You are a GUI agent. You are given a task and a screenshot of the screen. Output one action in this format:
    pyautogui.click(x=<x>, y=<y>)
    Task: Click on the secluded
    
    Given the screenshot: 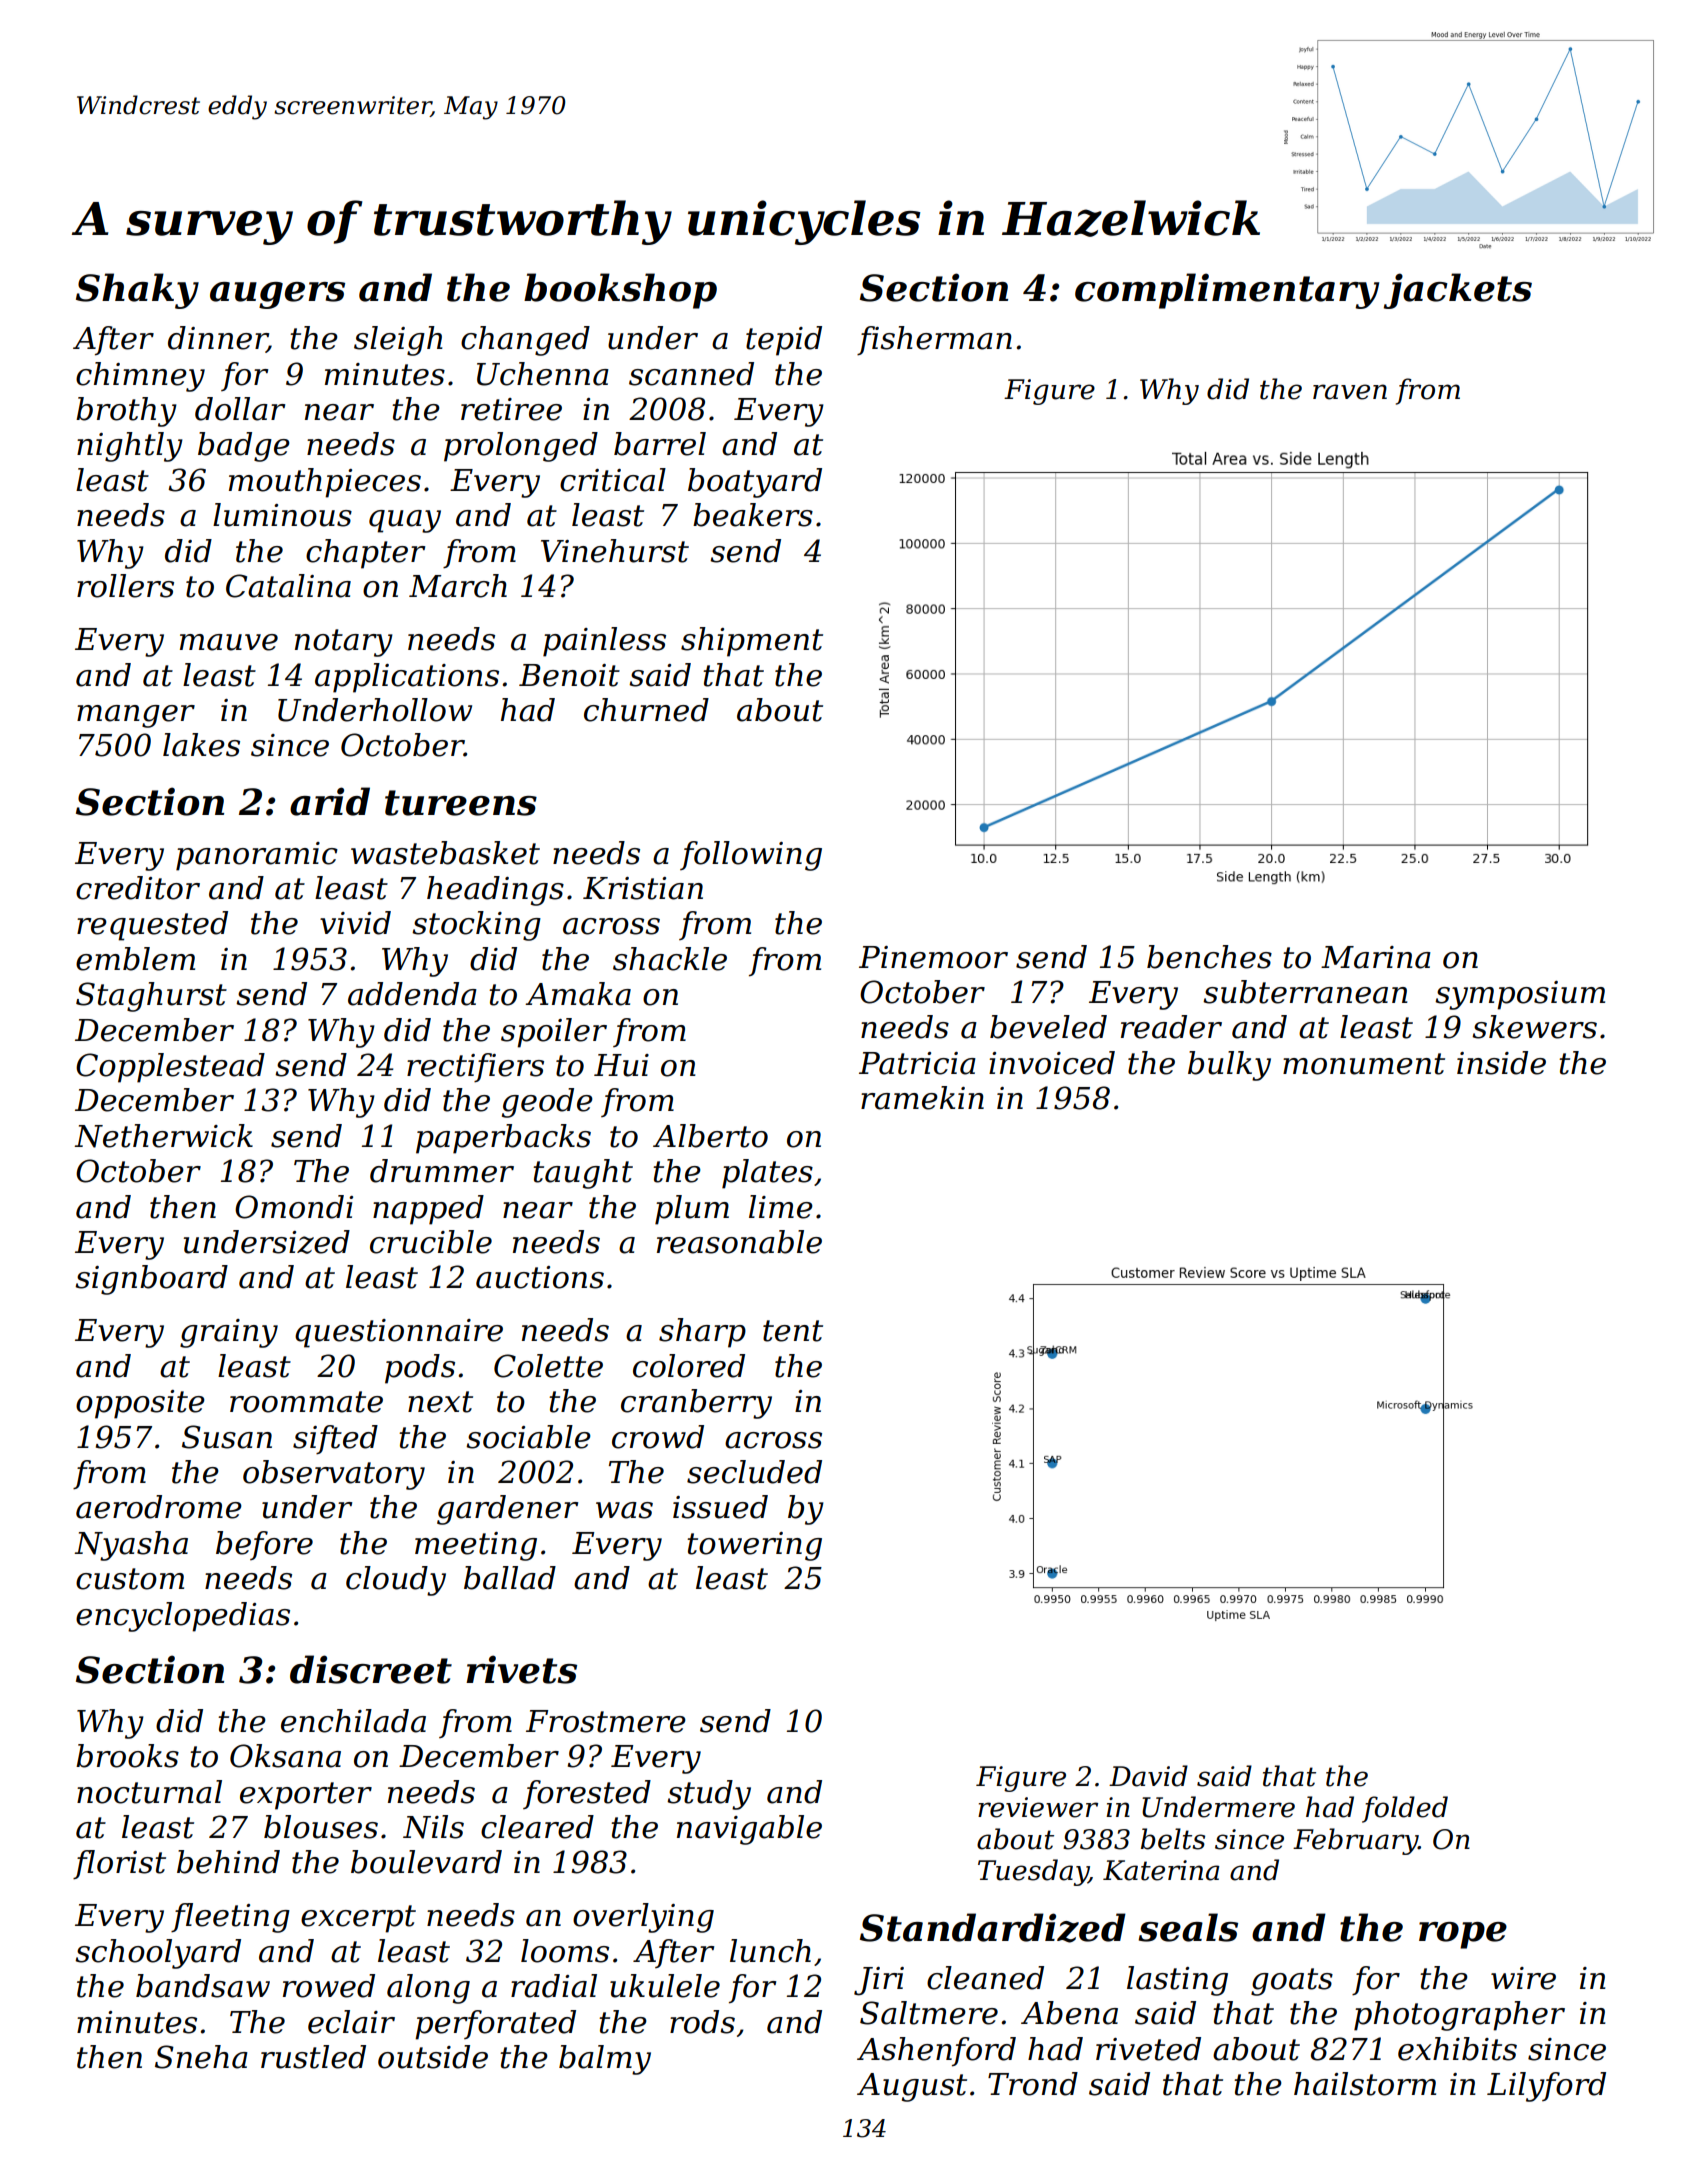 What is the action you would take?
    pyautogui.click(x=754, y=1472)
